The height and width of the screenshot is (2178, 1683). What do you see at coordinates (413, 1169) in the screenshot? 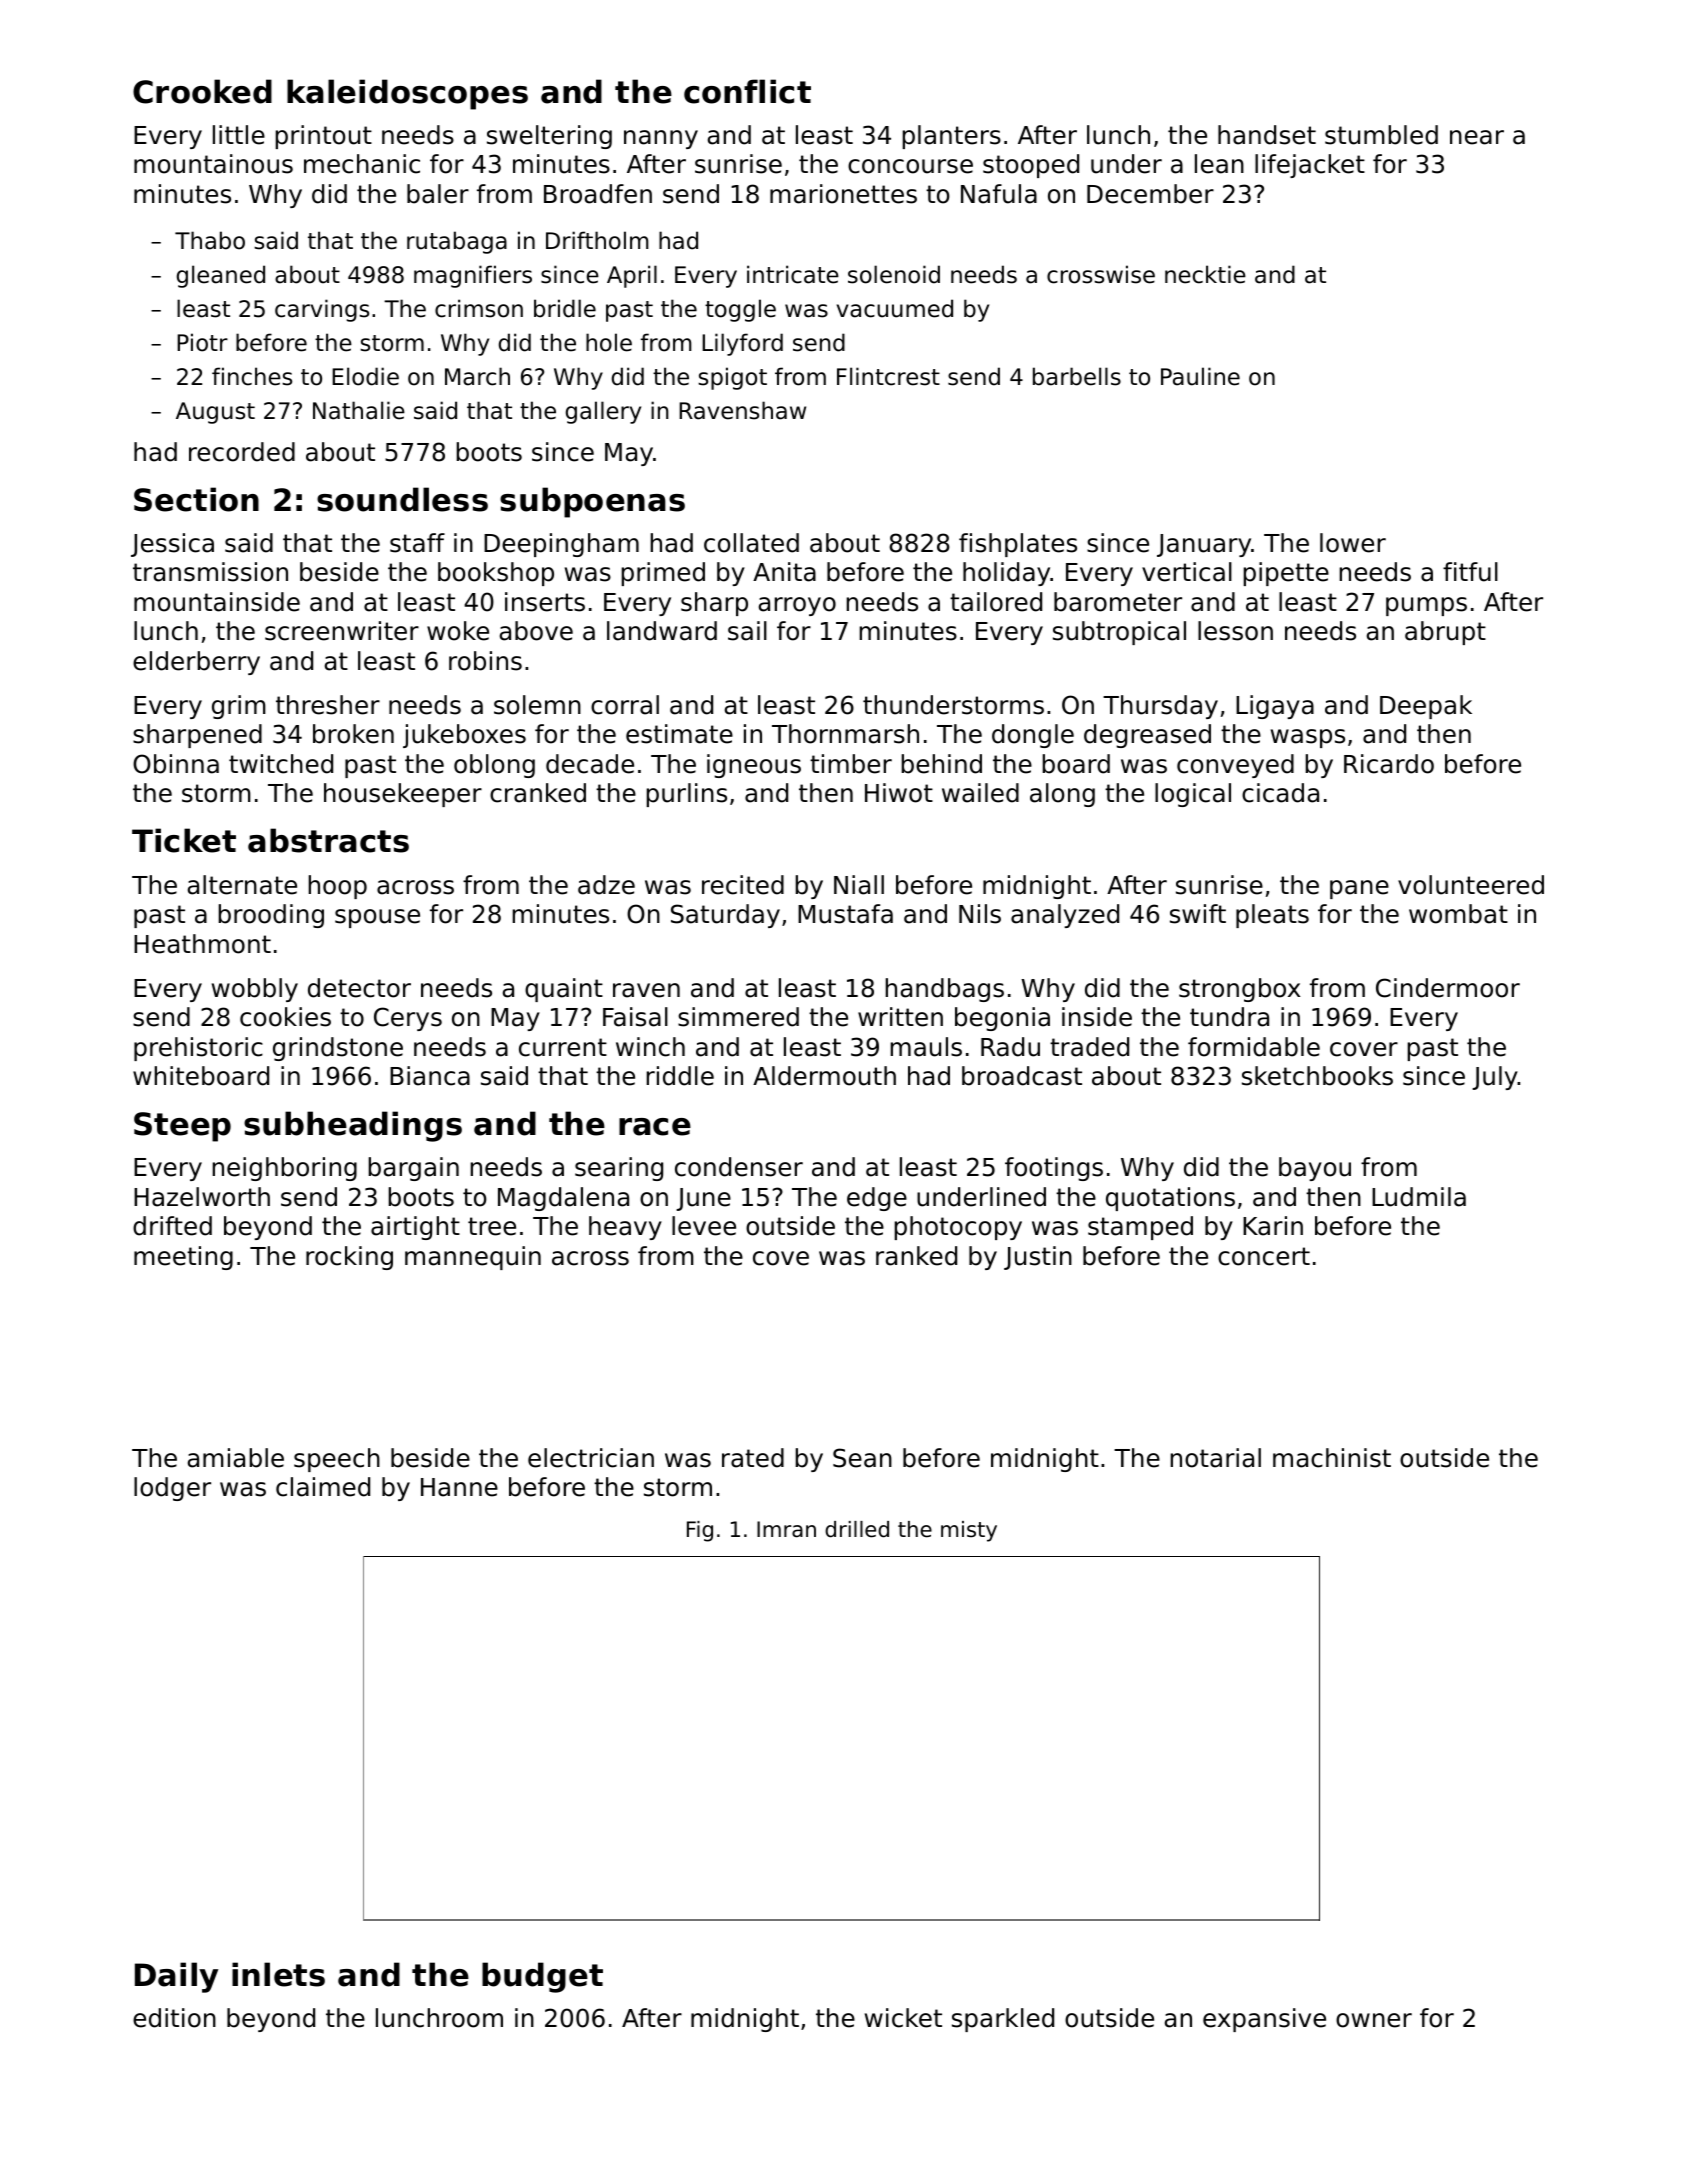
I see `bargain` at bounding box center [413, 1169].
